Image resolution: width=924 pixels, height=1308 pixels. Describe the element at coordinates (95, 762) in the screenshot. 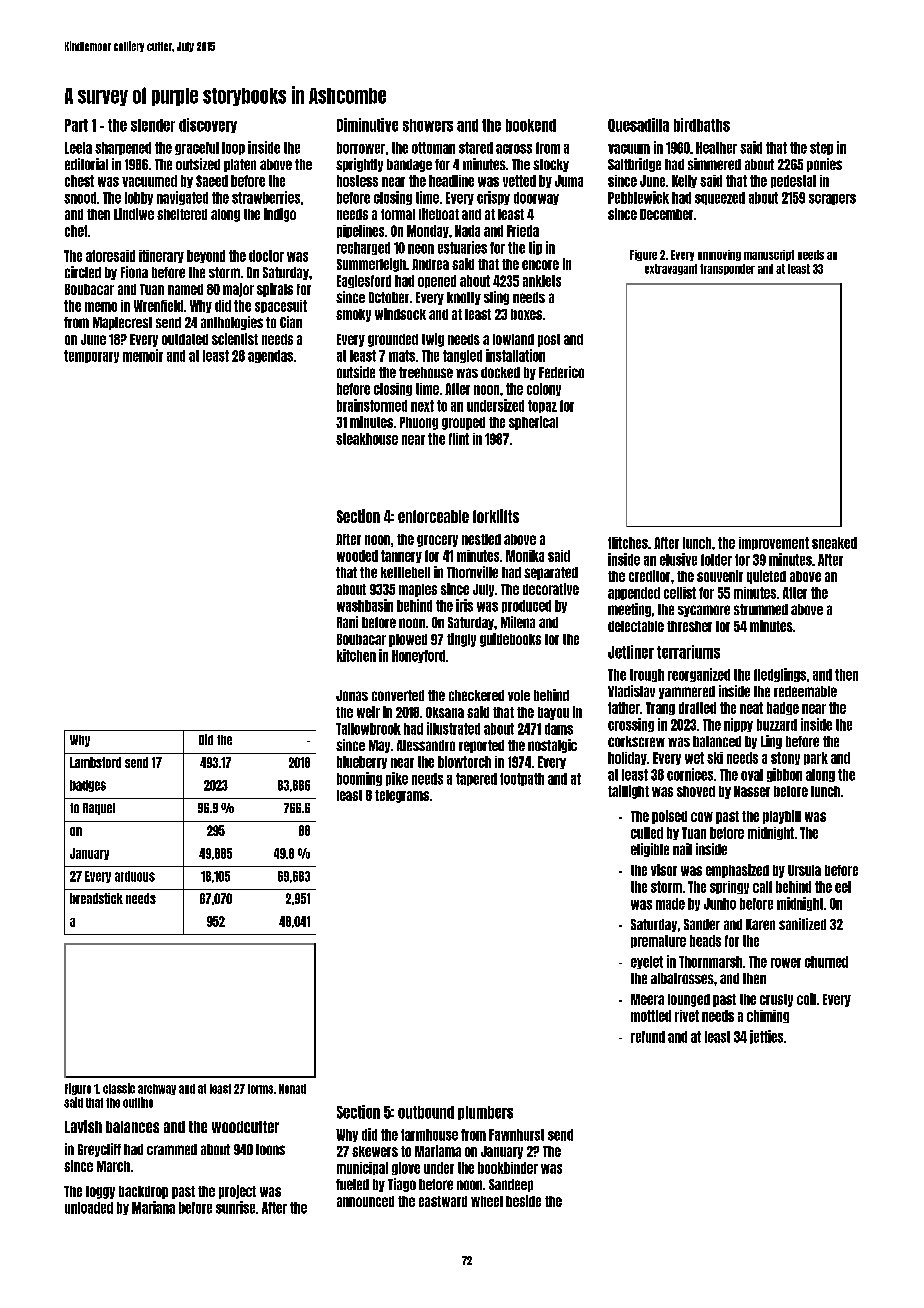

I see `Lambsford` at that location.
